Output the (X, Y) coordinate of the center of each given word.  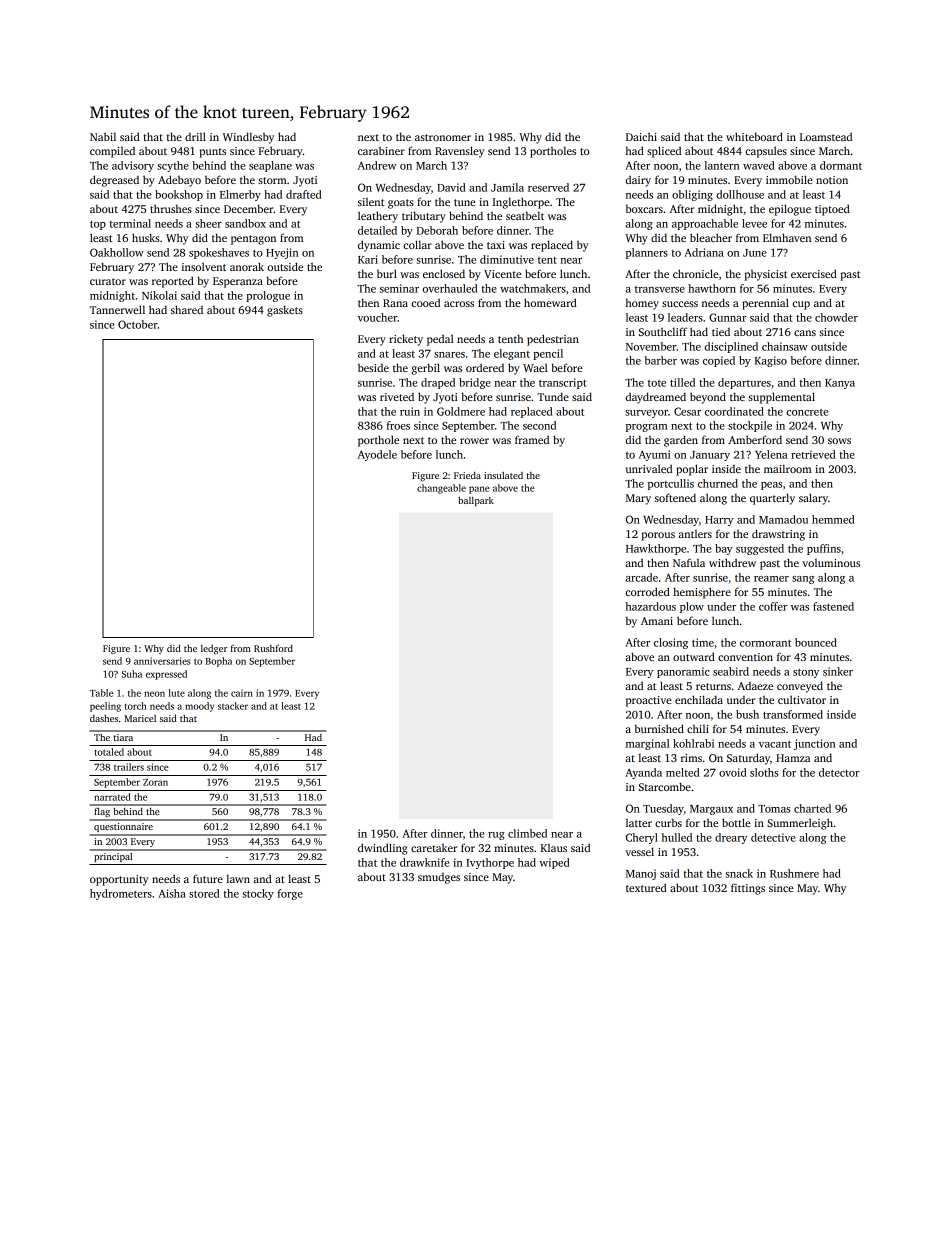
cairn (242, 693)
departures (744, 383)
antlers (695, 534)
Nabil (103, 136)
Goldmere (461, 411)
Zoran (155, 782)
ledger (214, 649)
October (138, 324)
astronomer (443, 137)
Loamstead (826, 136)
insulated (503, 475)
